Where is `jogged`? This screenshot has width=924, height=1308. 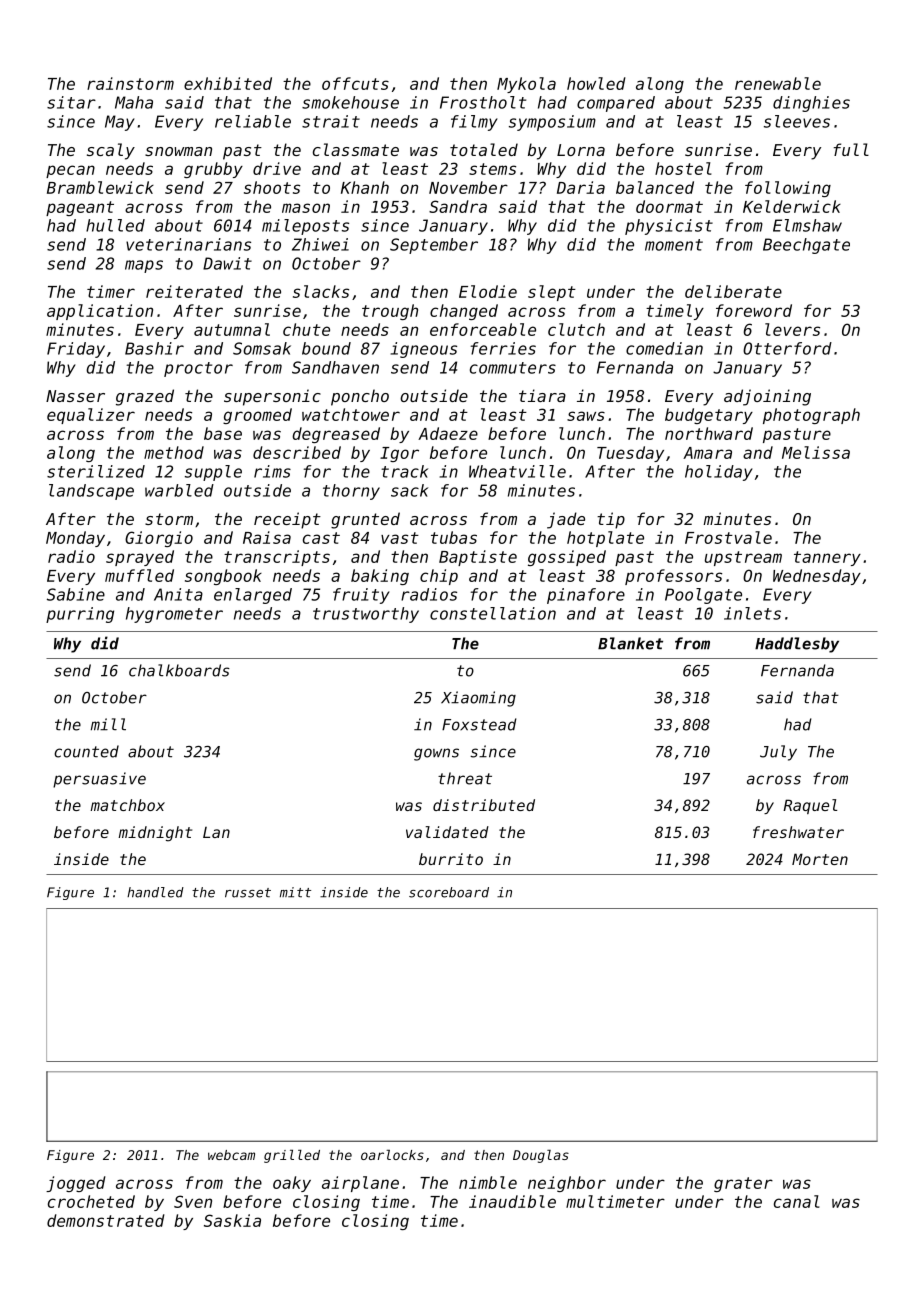
jogged is located at coordinates (76, 1184).
